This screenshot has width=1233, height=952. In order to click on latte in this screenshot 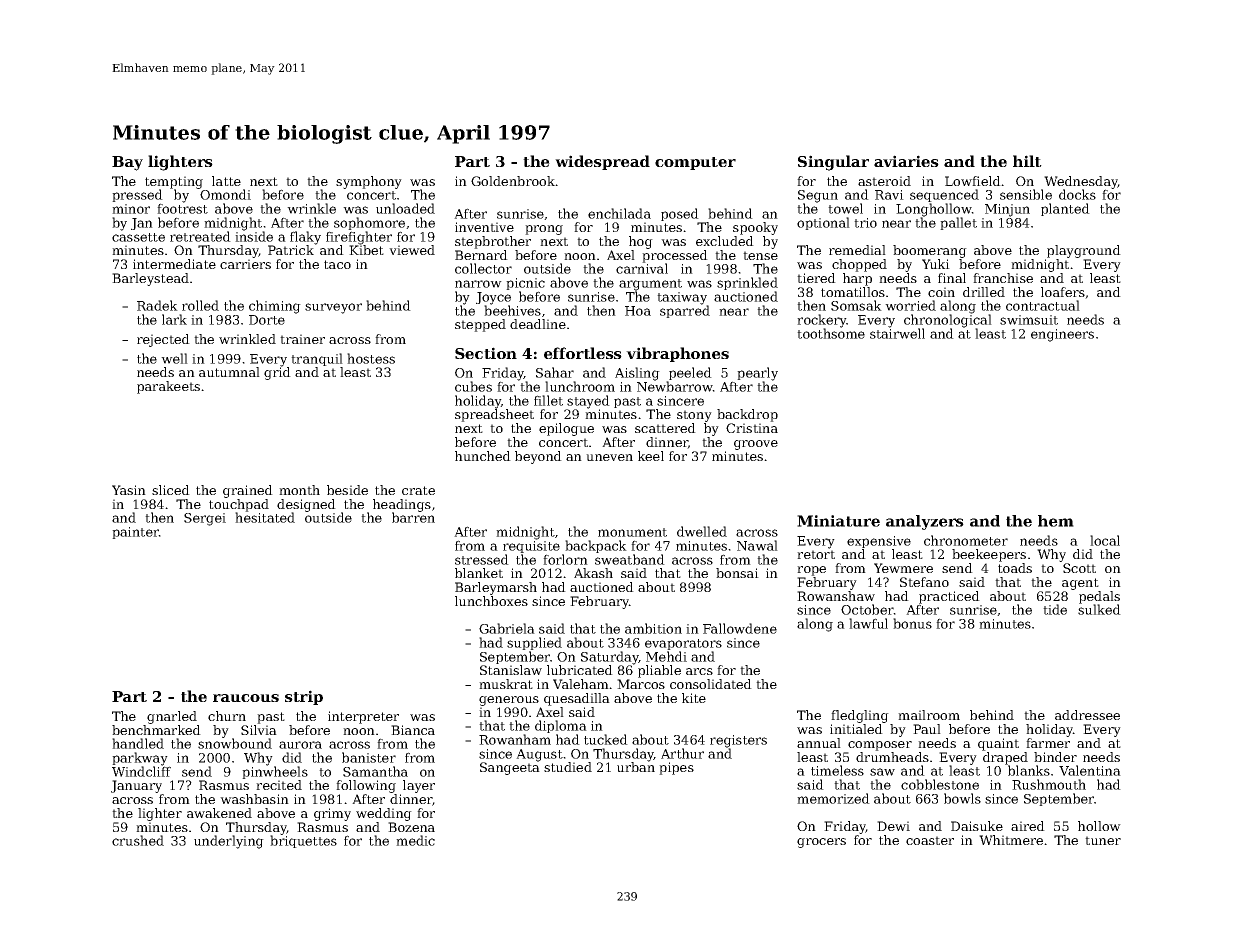, I will do `click(226, 181)`.
